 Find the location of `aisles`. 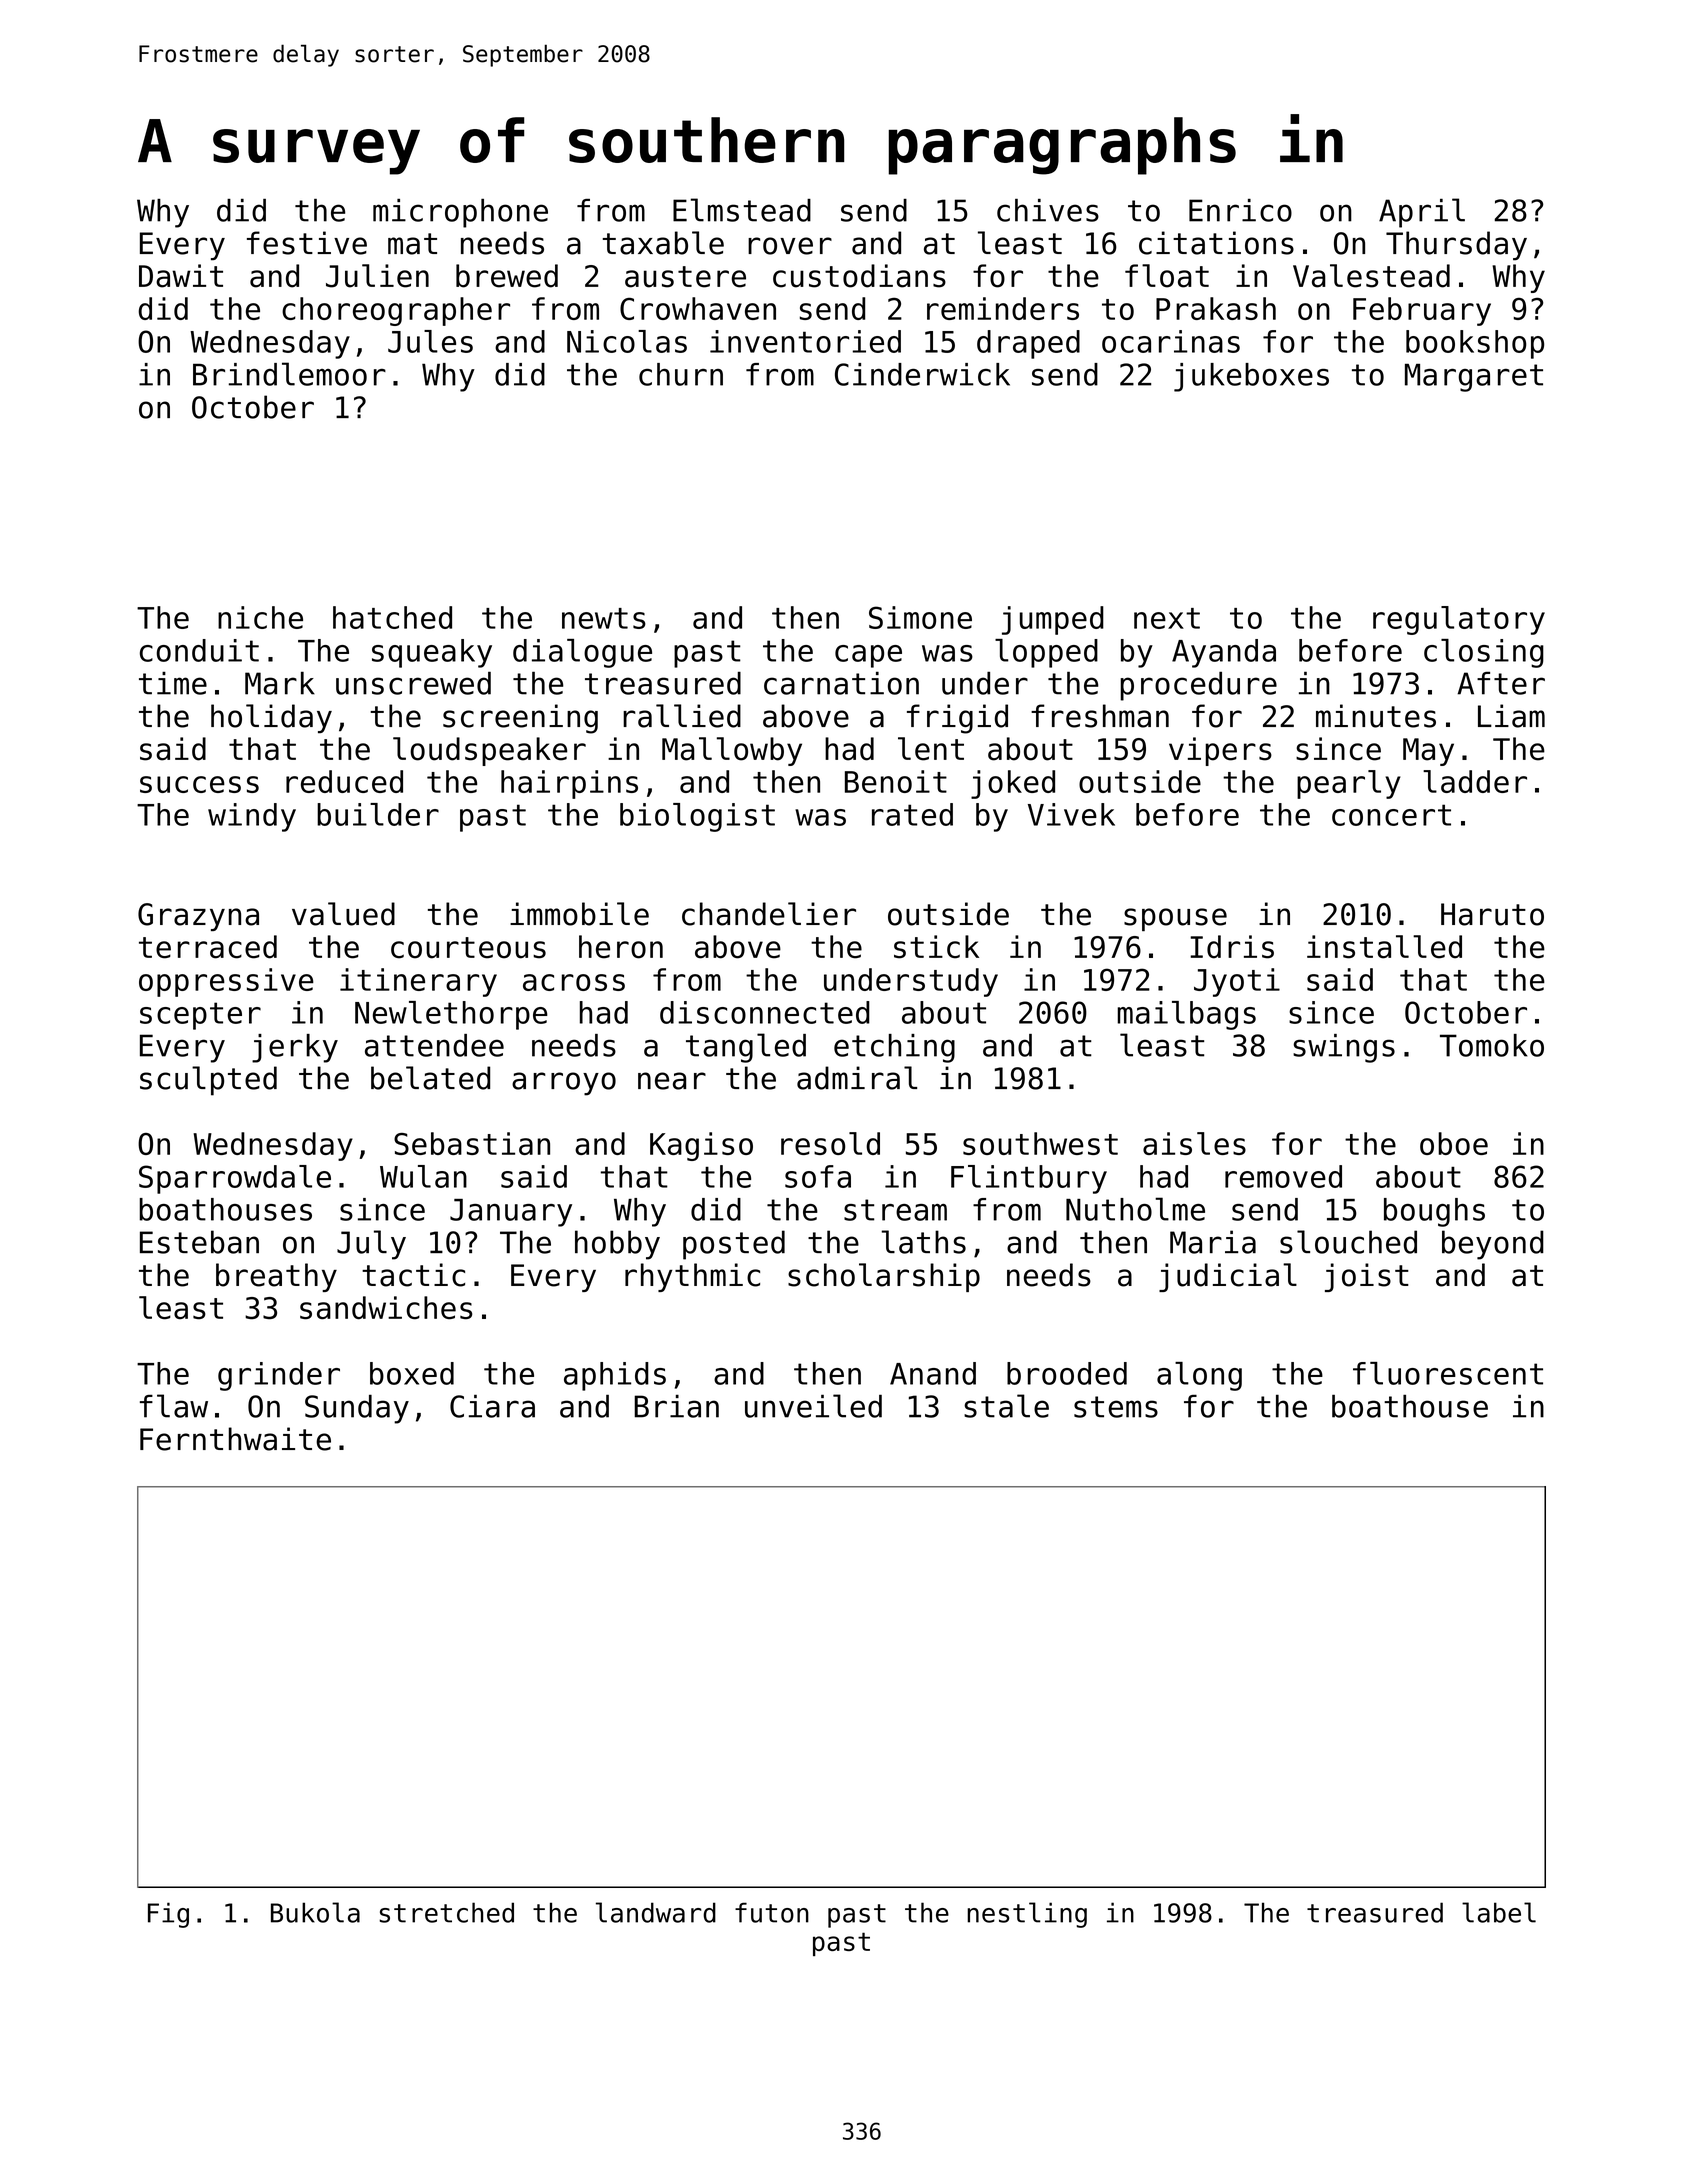

aisles is located at coordinates (1194, 1143).
